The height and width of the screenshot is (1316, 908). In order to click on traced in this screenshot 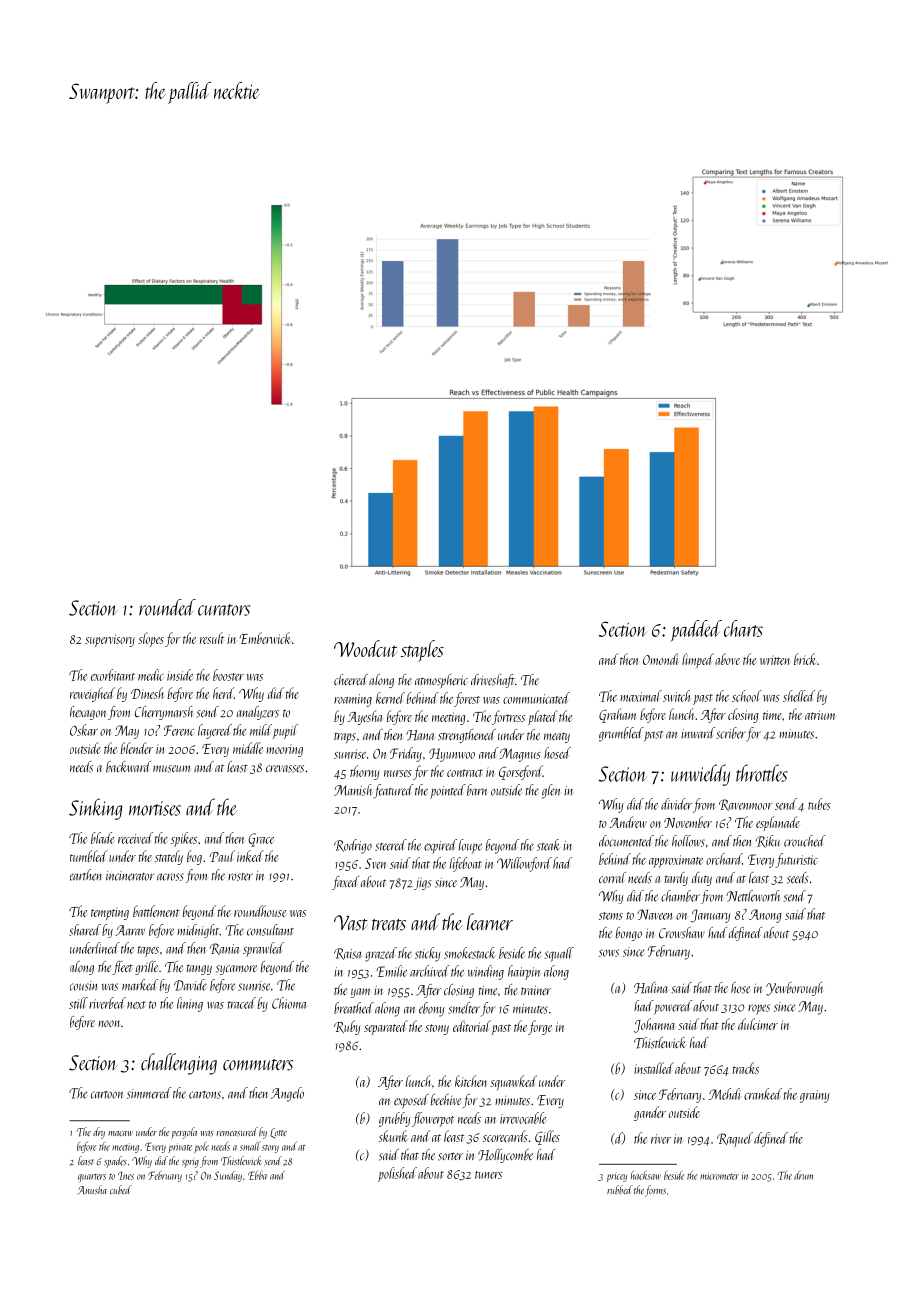, I will do `click(242, 1003)`.
